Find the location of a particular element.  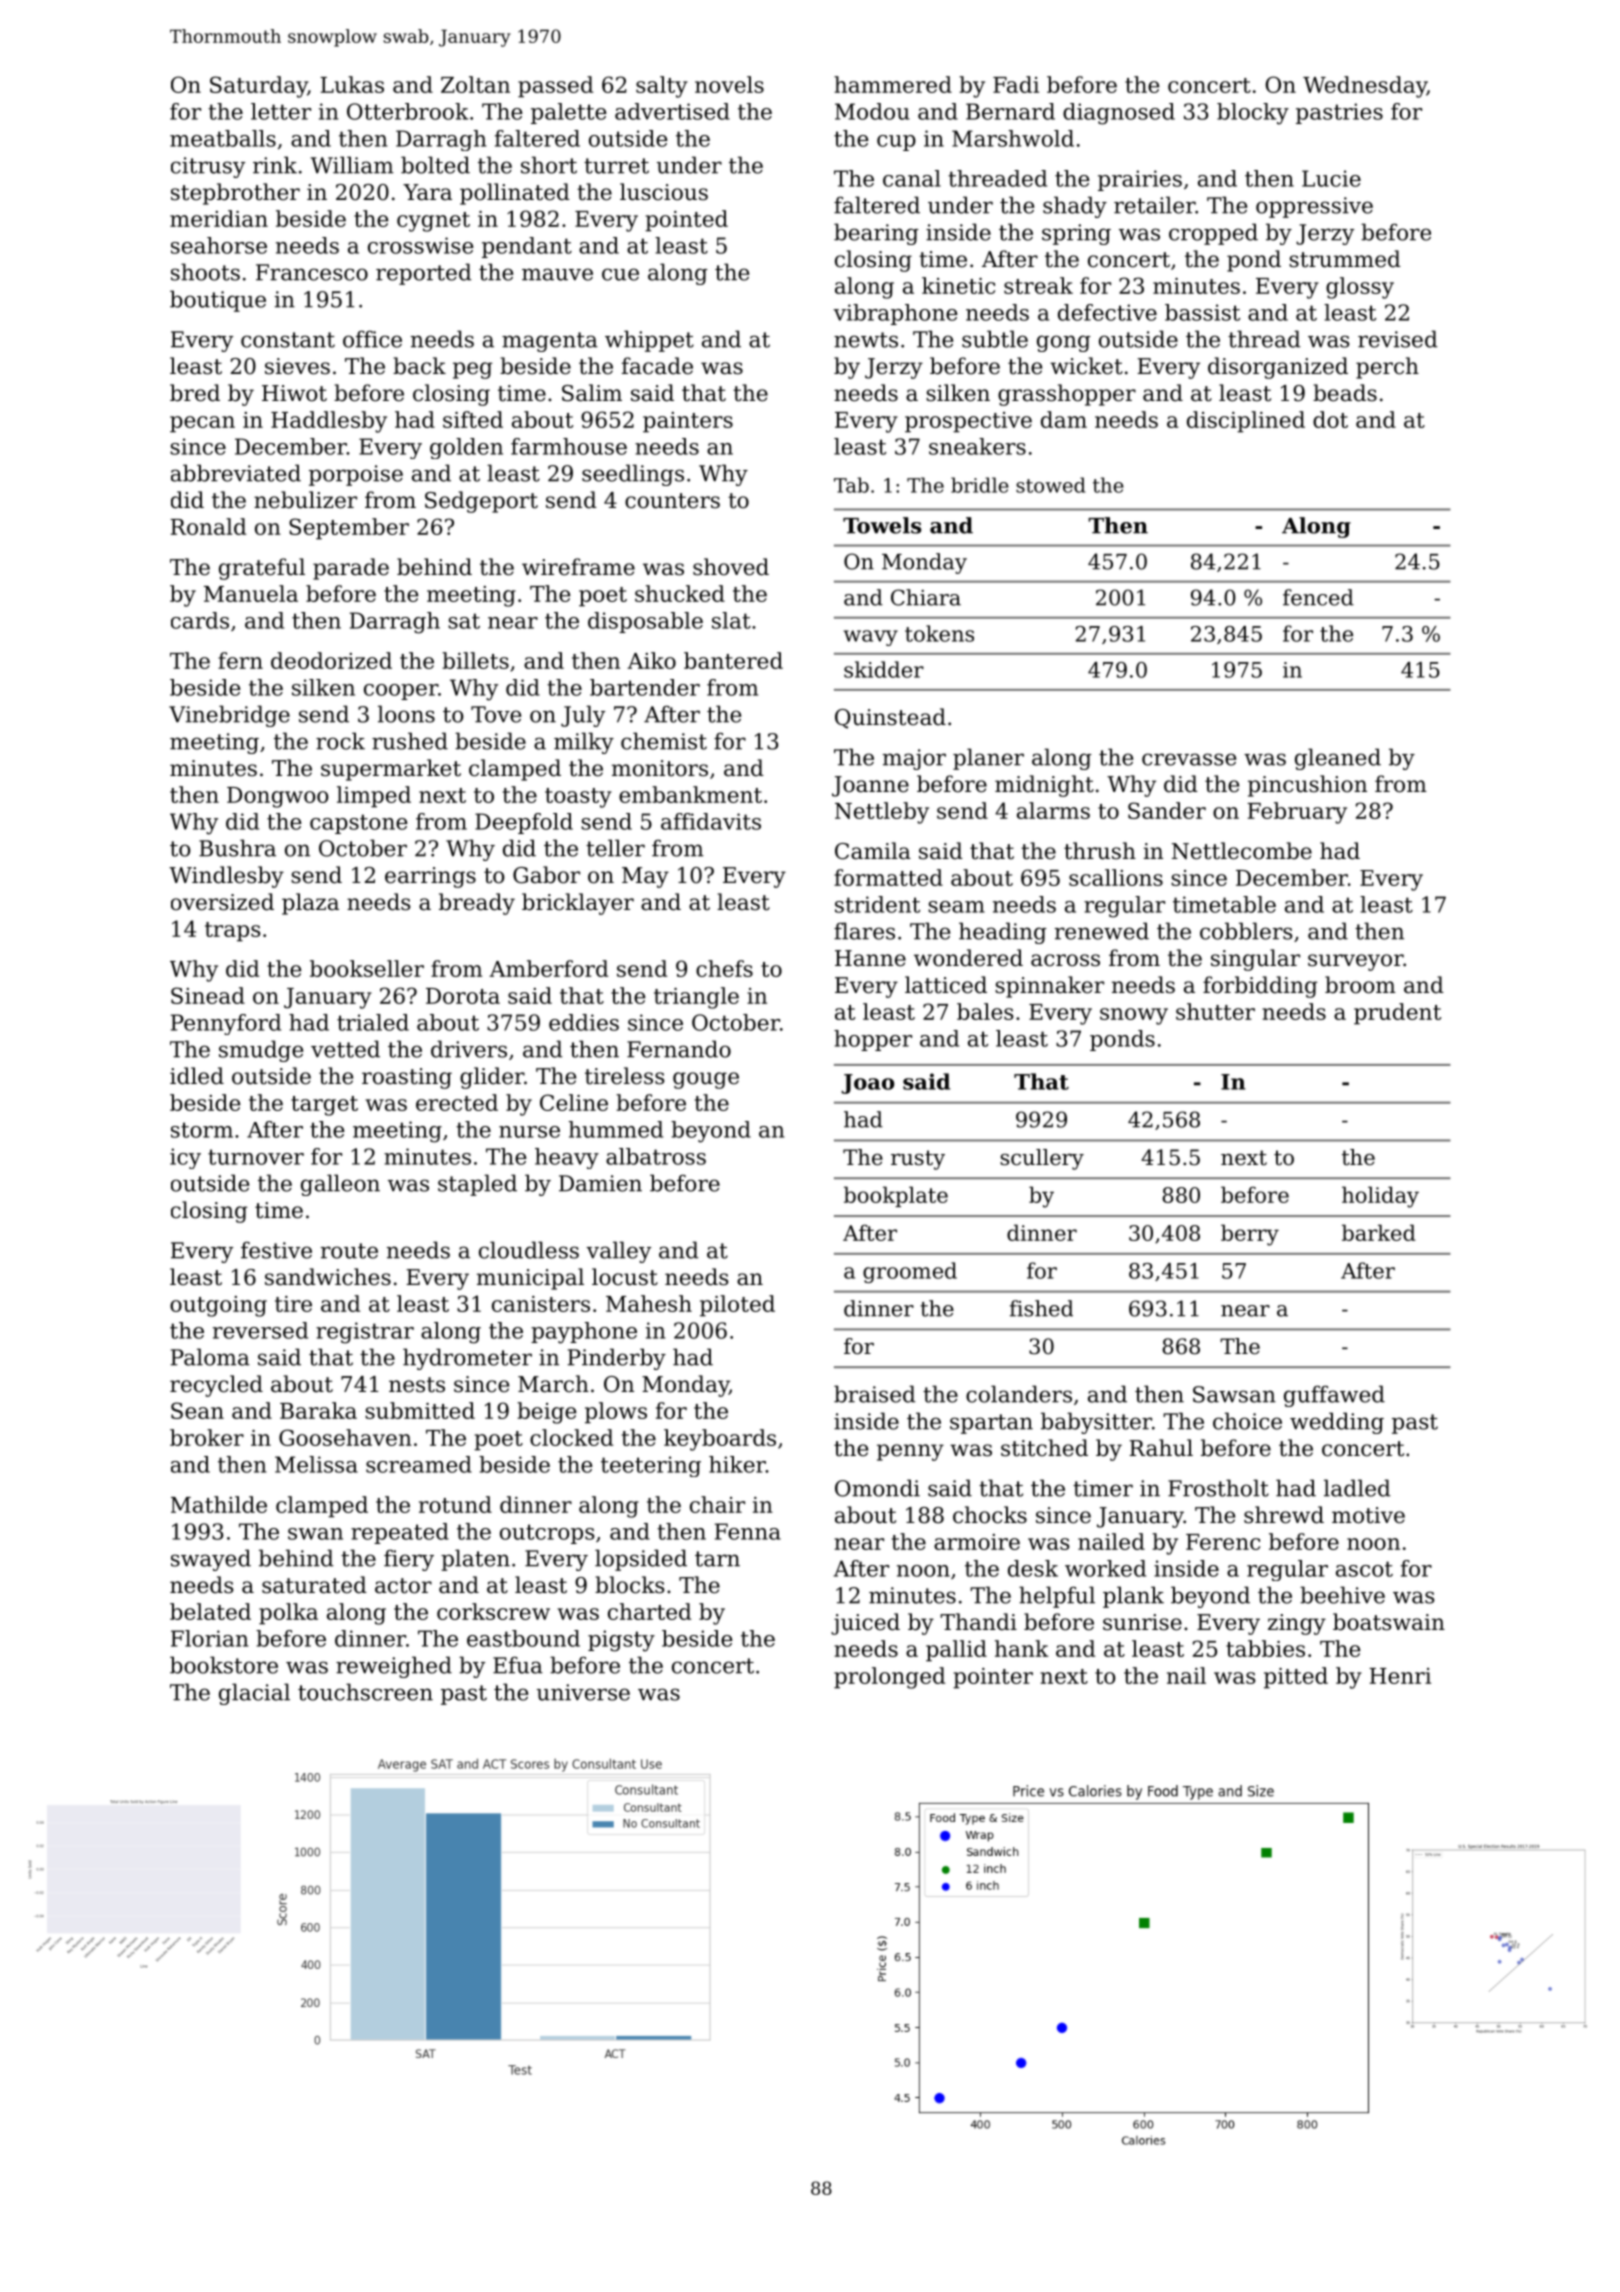

pitted is located at coordinates (1296, 1678).
